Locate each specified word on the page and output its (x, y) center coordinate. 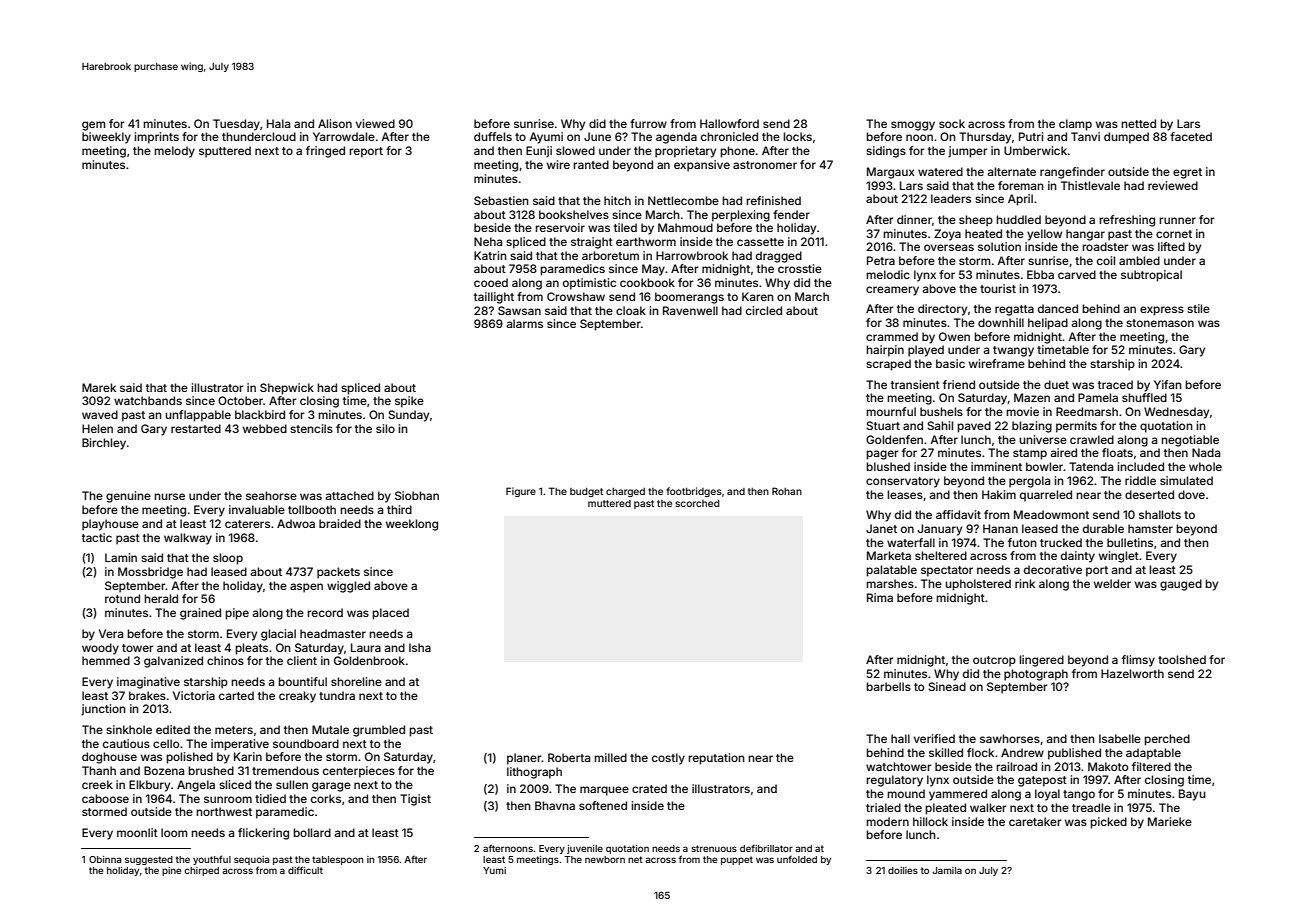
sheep (976, 221)
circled (764, 310)
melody (174, 152)
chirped (201, 871)
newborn (605, 859)
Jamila (947, 870)
